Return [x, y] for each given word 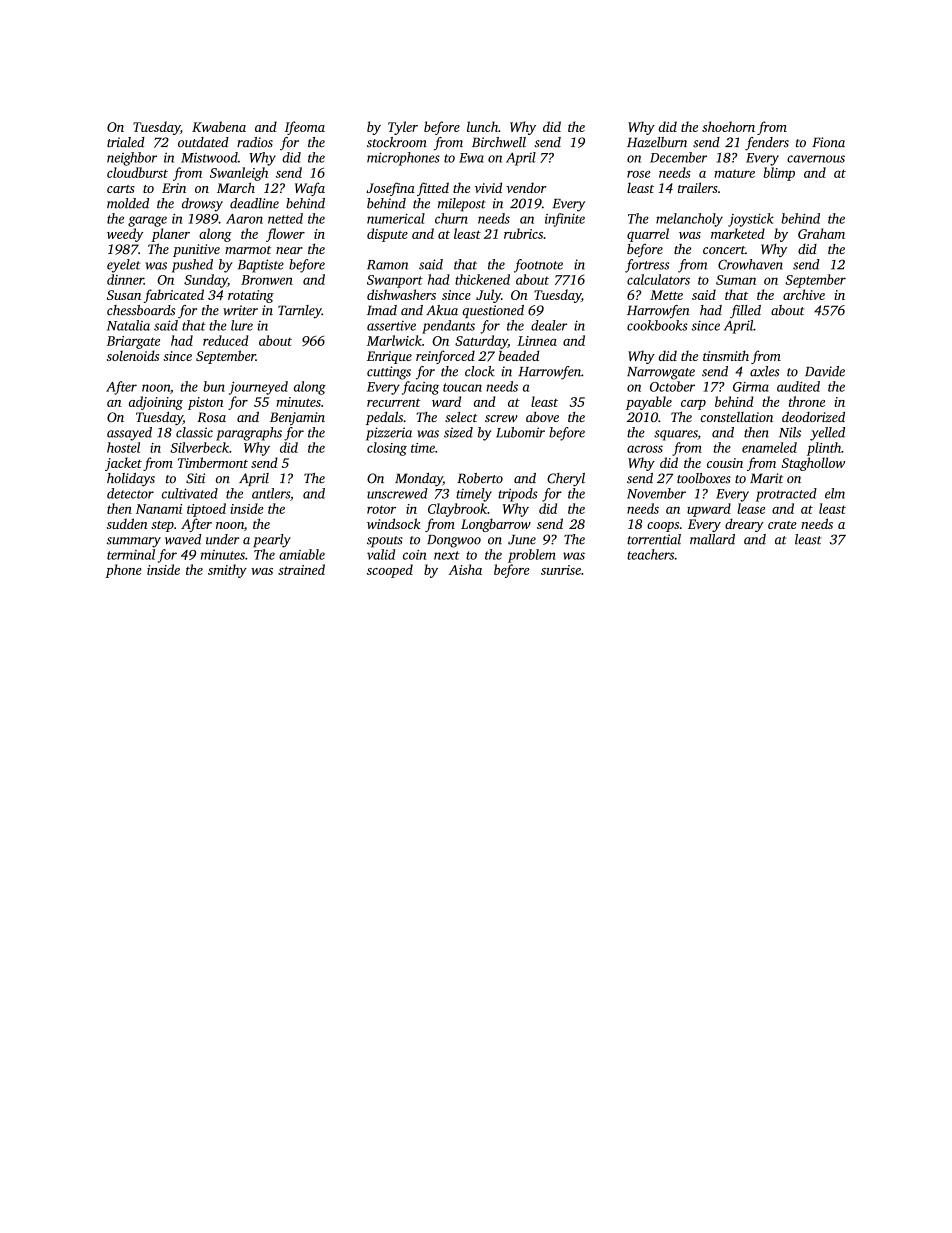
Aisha [465, 569]
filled [745, 311]
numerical [396, 218]
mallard [712, 539]
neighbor [132, 159]
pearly [272, 541]
